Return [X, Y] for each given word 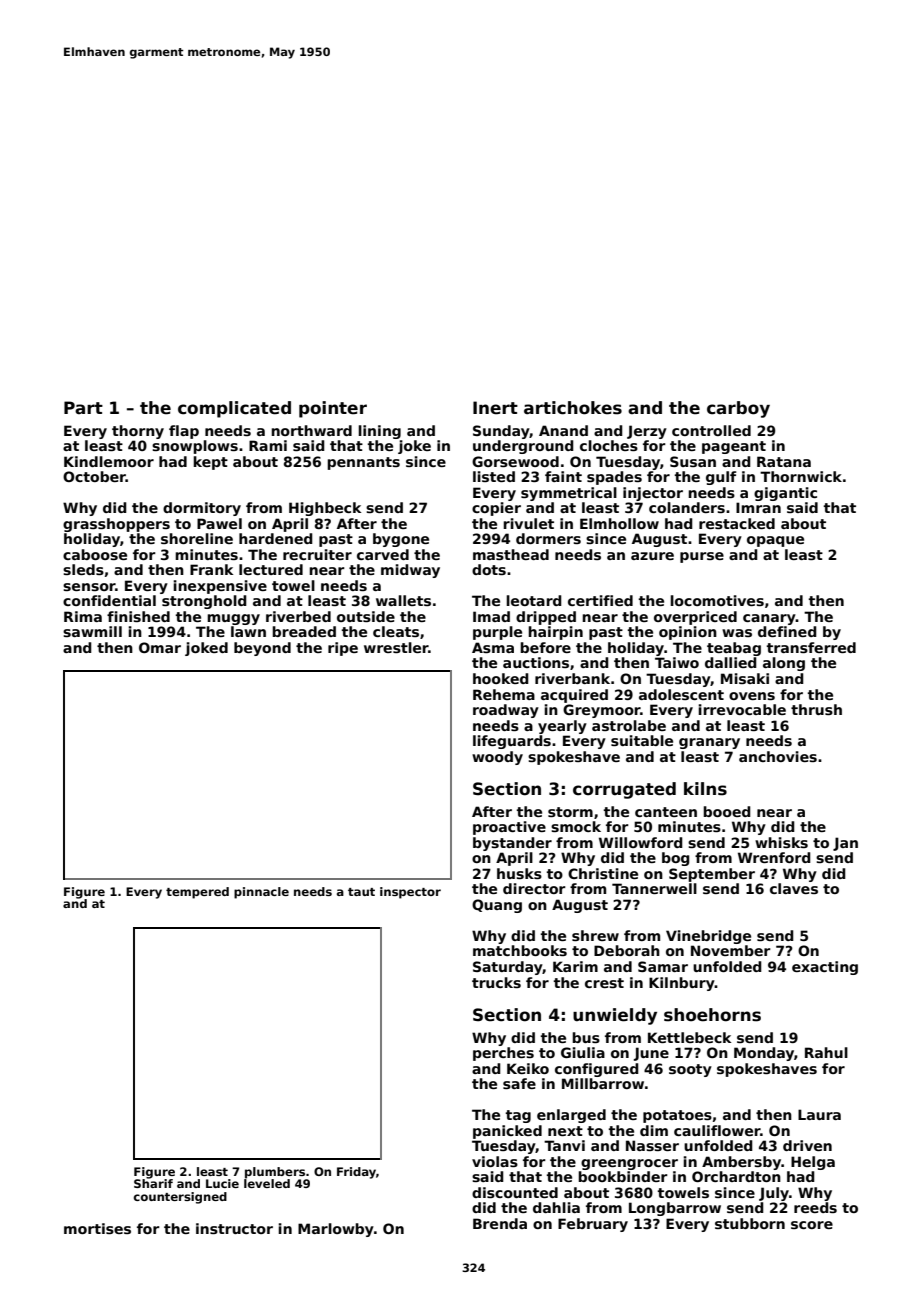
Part [83, 407]
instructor [234, 1228]
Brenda [500, 1223]
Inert [495, 408]
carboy [738, 409]
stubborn [750, 1223]
